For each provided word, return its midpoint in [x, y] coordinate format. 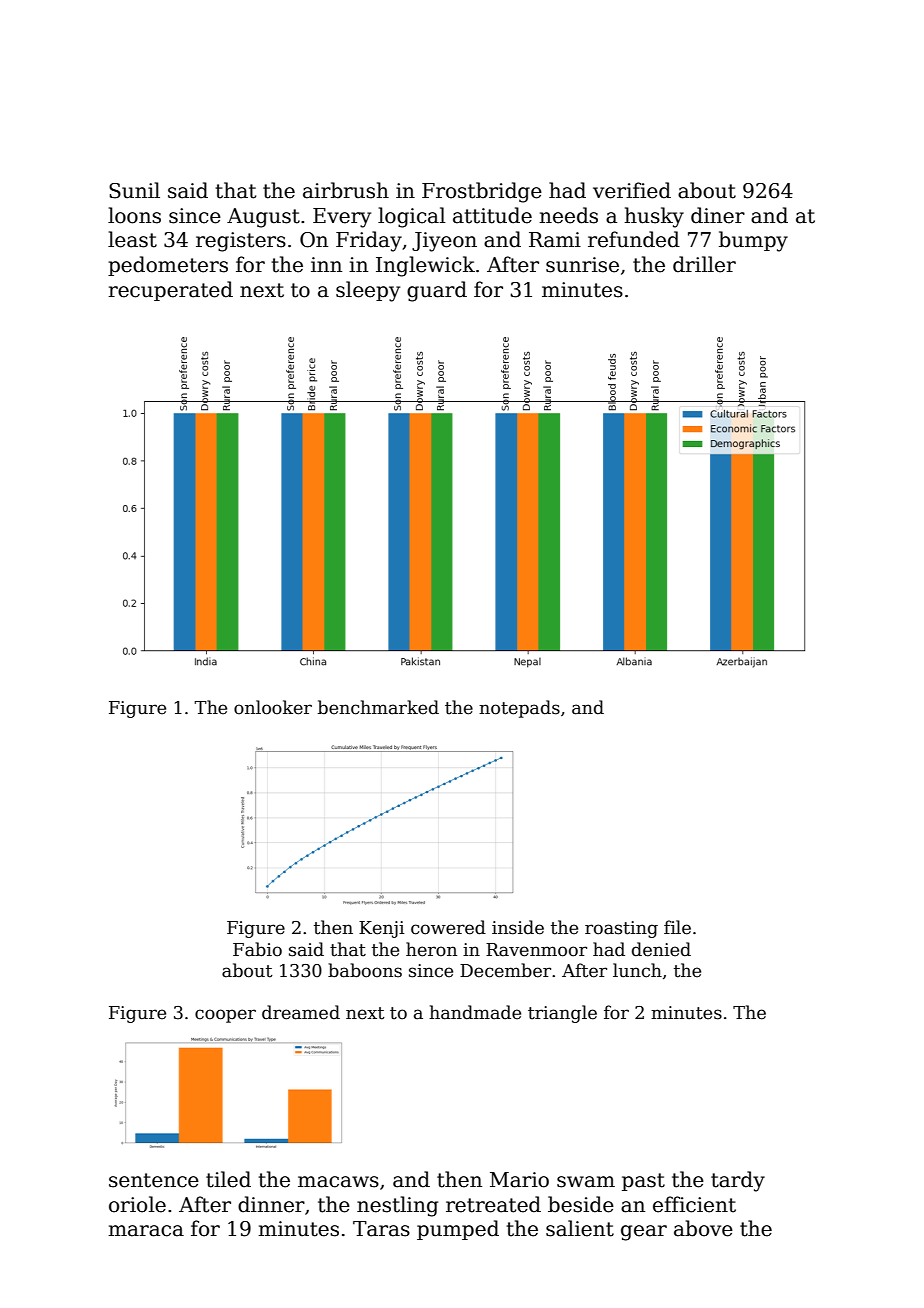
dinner [271, 1204]
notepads [519, 709]
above [703, 1228]
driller [704, 264]
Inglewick [425, 266]
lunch [637, 970]
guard [437, 291]
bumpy [753, 241]
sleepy [368, 291]
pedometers [168, 266]
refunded [634, 239]
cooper [225, 1016]
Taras [381, 1229]
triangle [562, 1014]
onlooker [273, 707]
